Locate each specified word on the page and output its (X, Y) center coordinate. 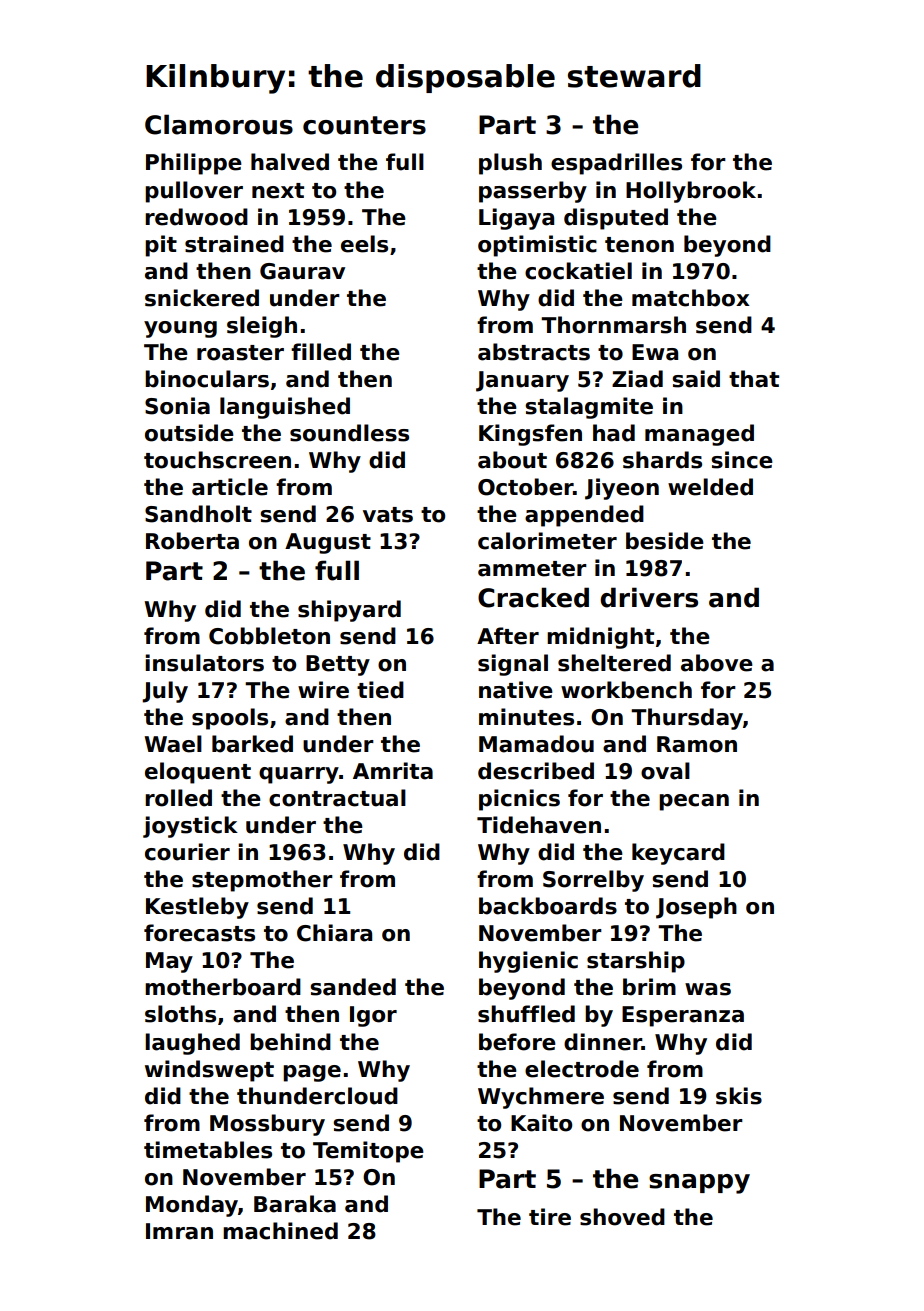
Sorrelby (593, 881)
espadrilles (616, 164)
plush (510, 164)
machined (280, 1231)
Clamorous (219, 124)
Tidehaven (539, 825)
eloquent (198, 773)
